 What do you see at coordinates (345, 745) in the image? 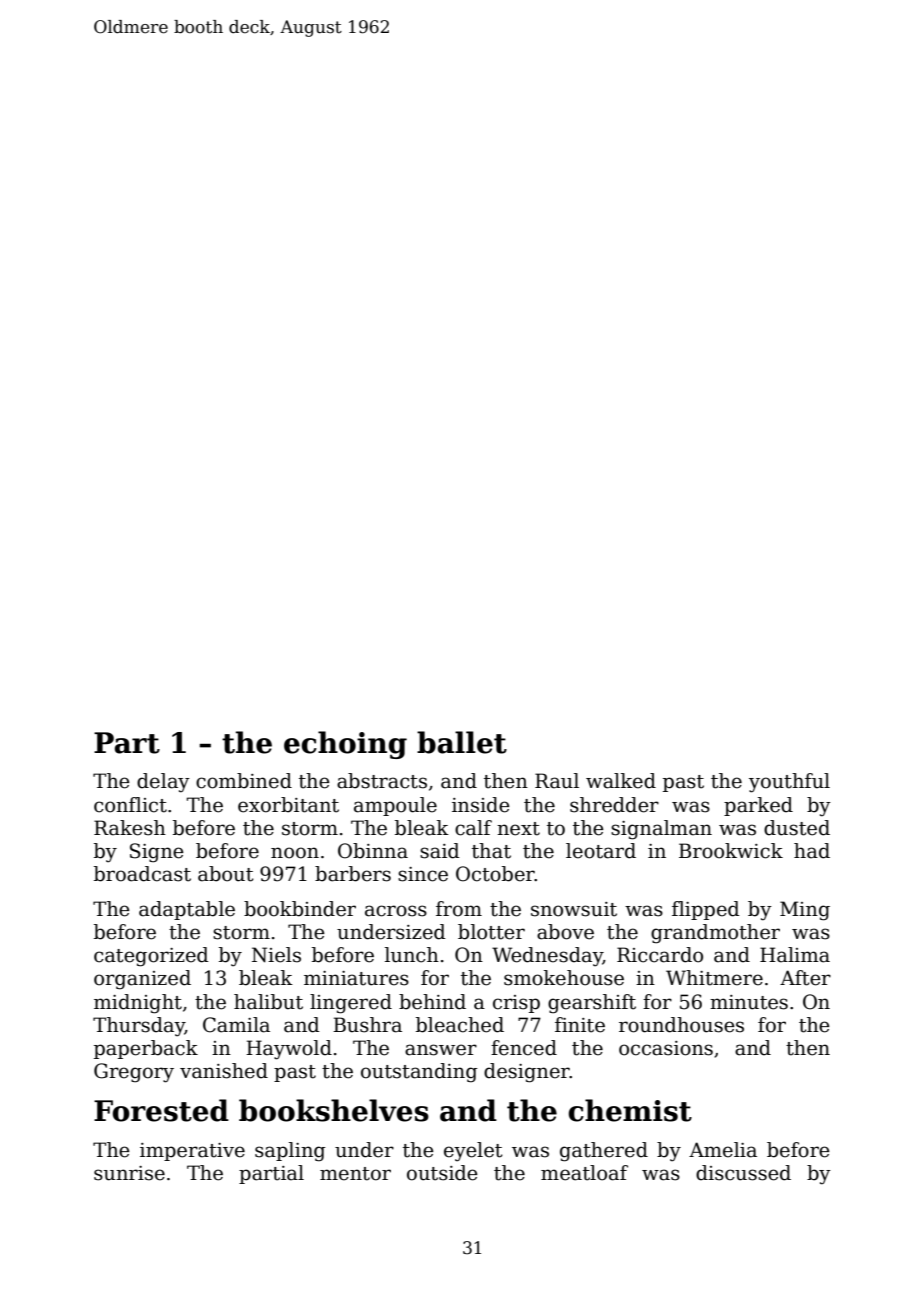
I see `echoing` at bounding box center [345, 745].
